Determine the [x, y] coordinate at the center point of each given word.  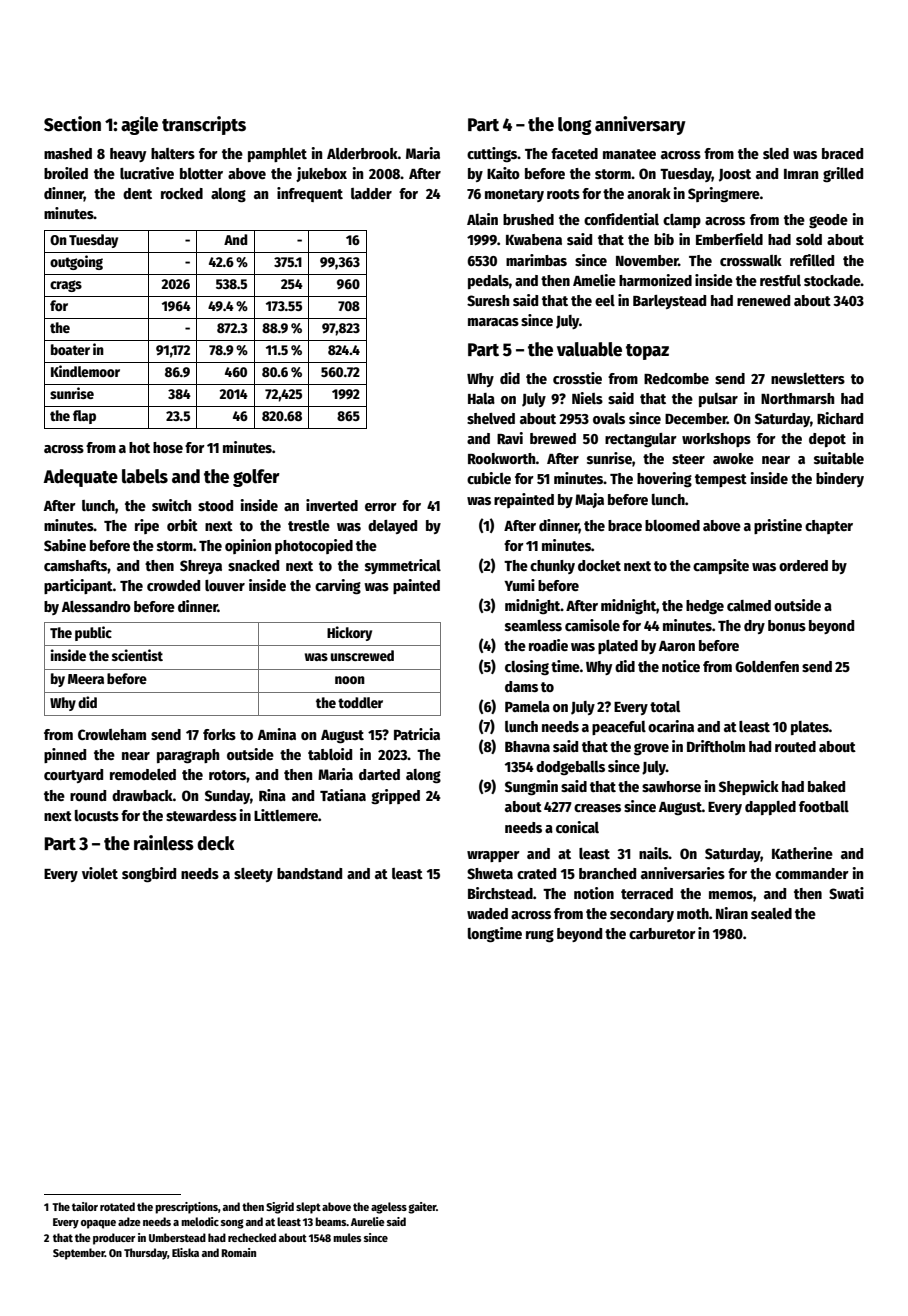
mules [347, 1237]
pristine [778, 526]
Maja [589, 500]
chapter [829, 527]
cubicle [489, 478]
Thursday [146, 1254]
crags [66, 286]
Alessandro [96, 606]
